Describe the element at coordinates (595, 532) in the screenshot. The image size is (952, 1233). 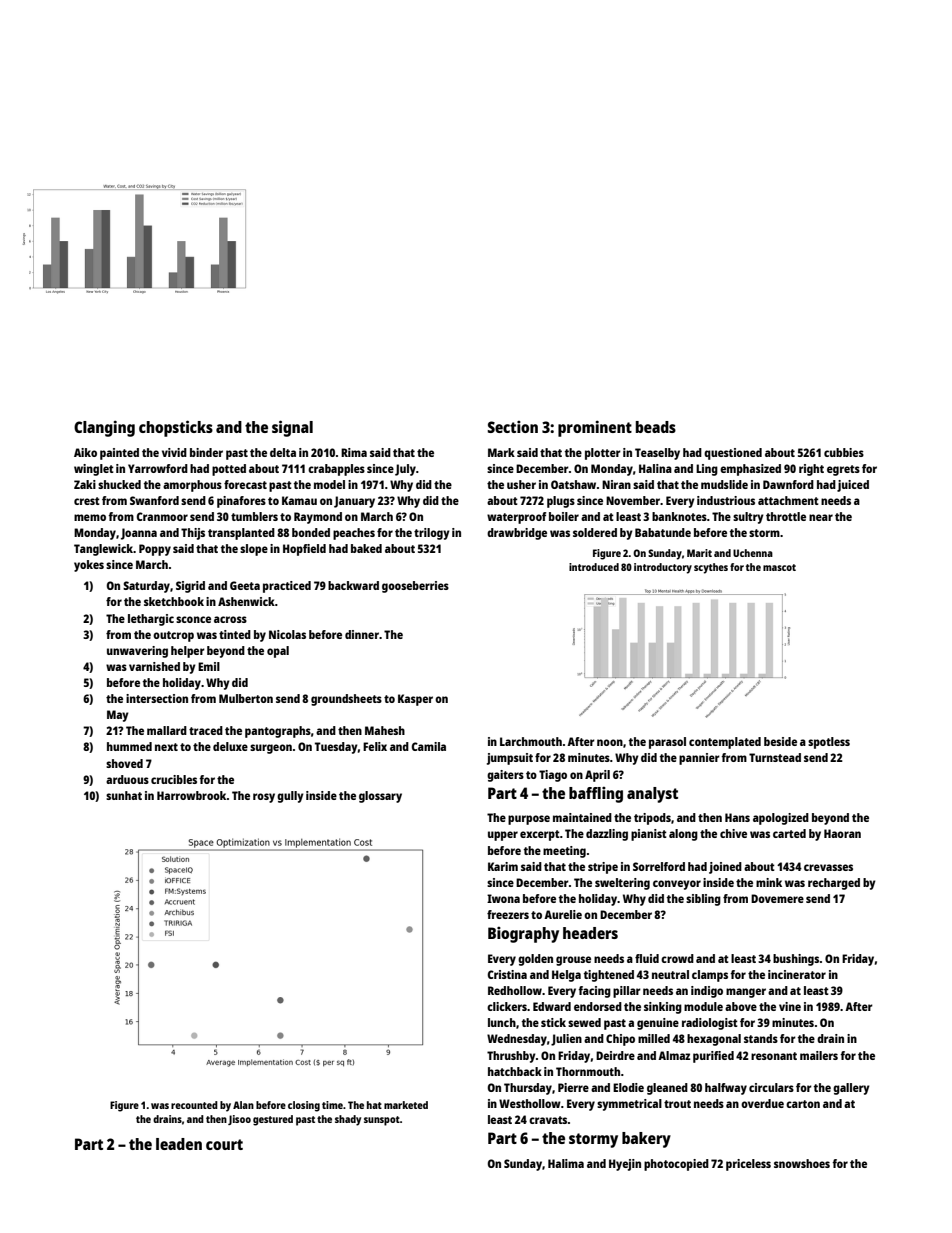
I see `soldered` at that location.
